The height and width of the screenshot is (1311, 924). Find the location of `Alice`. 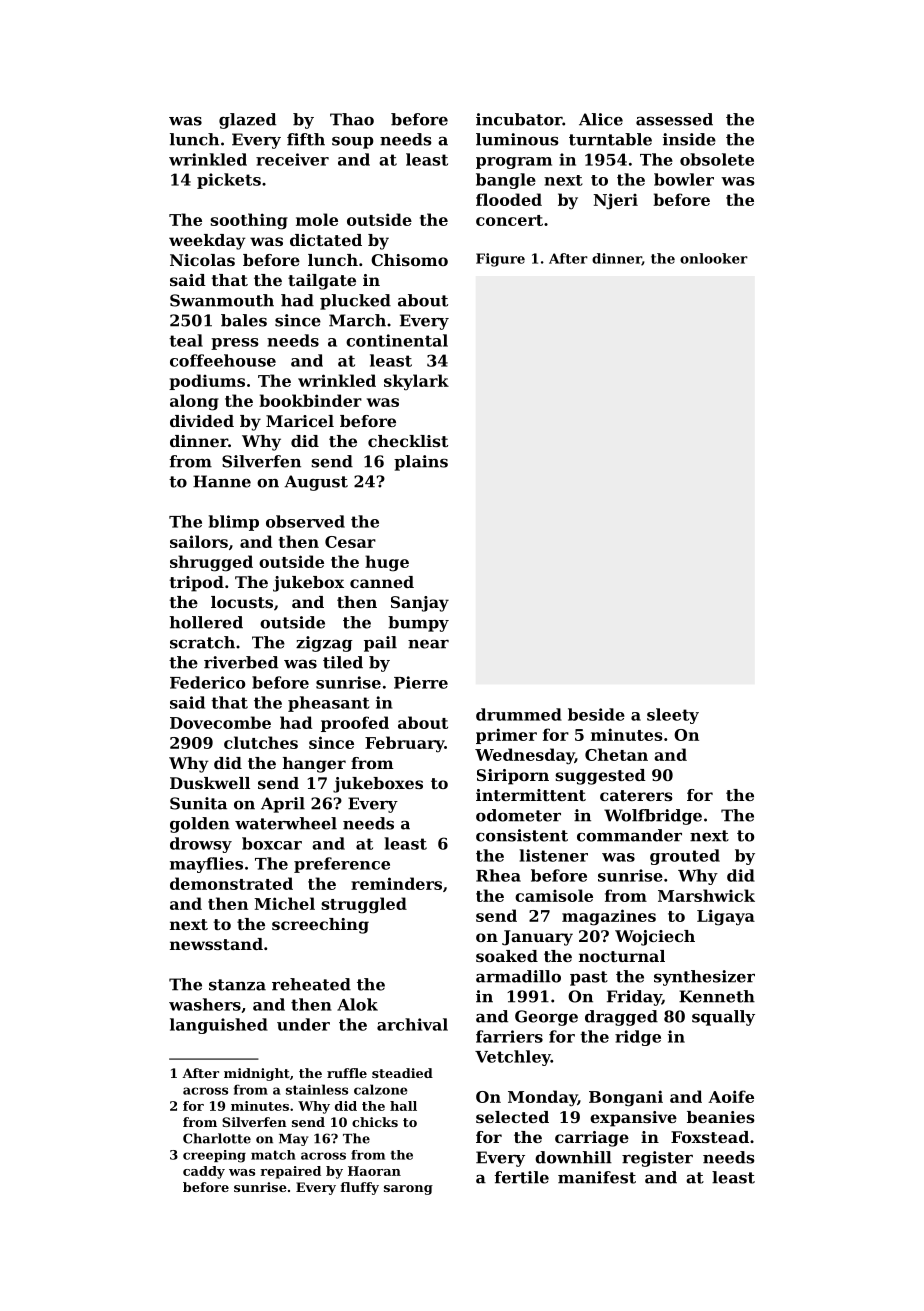

Alice is located at coordinates (601, 119).
